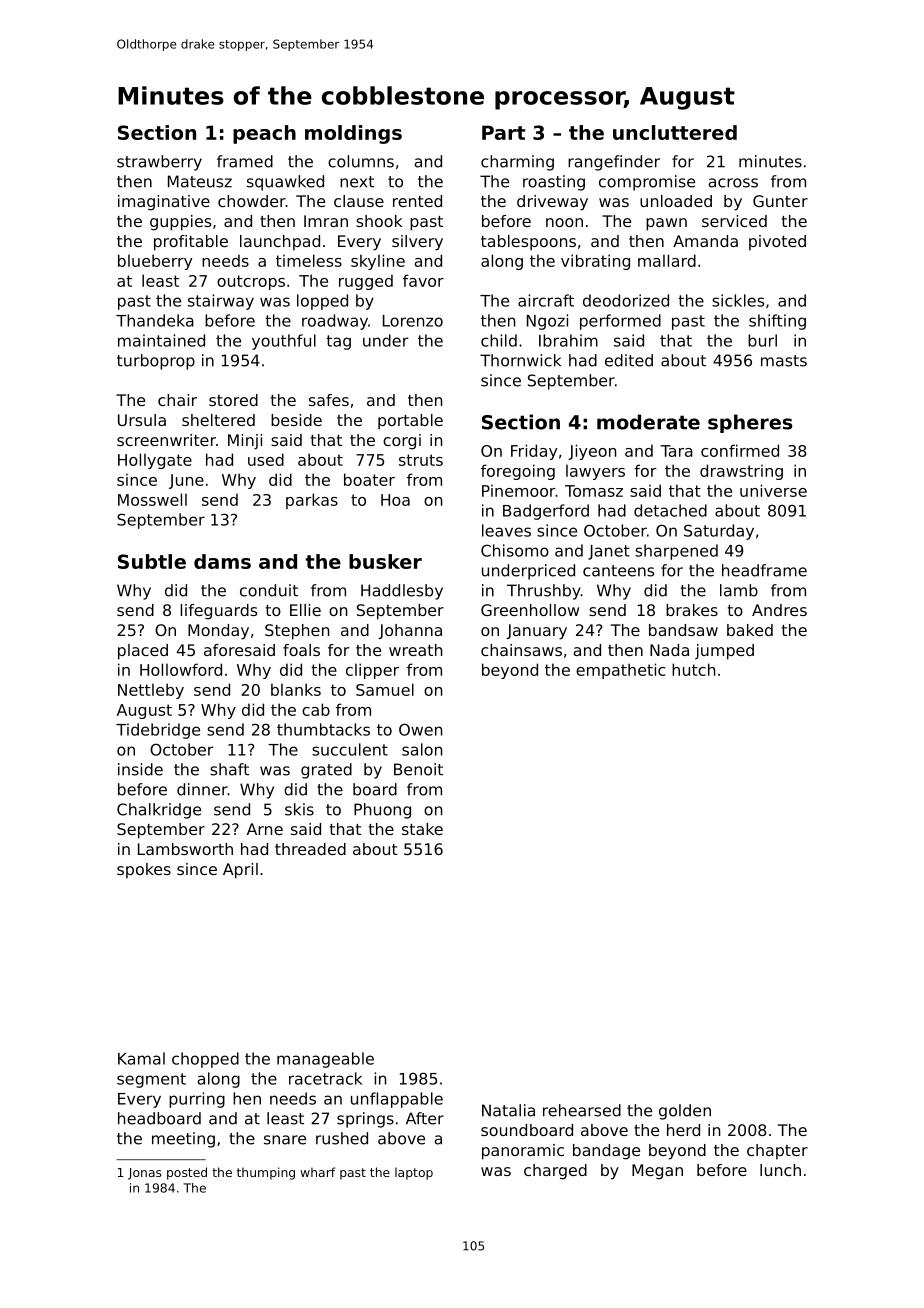 Image resolution: width=924 pixels, height=1308 pixels. I want to click on Greenhollow, so click(530, 610).
